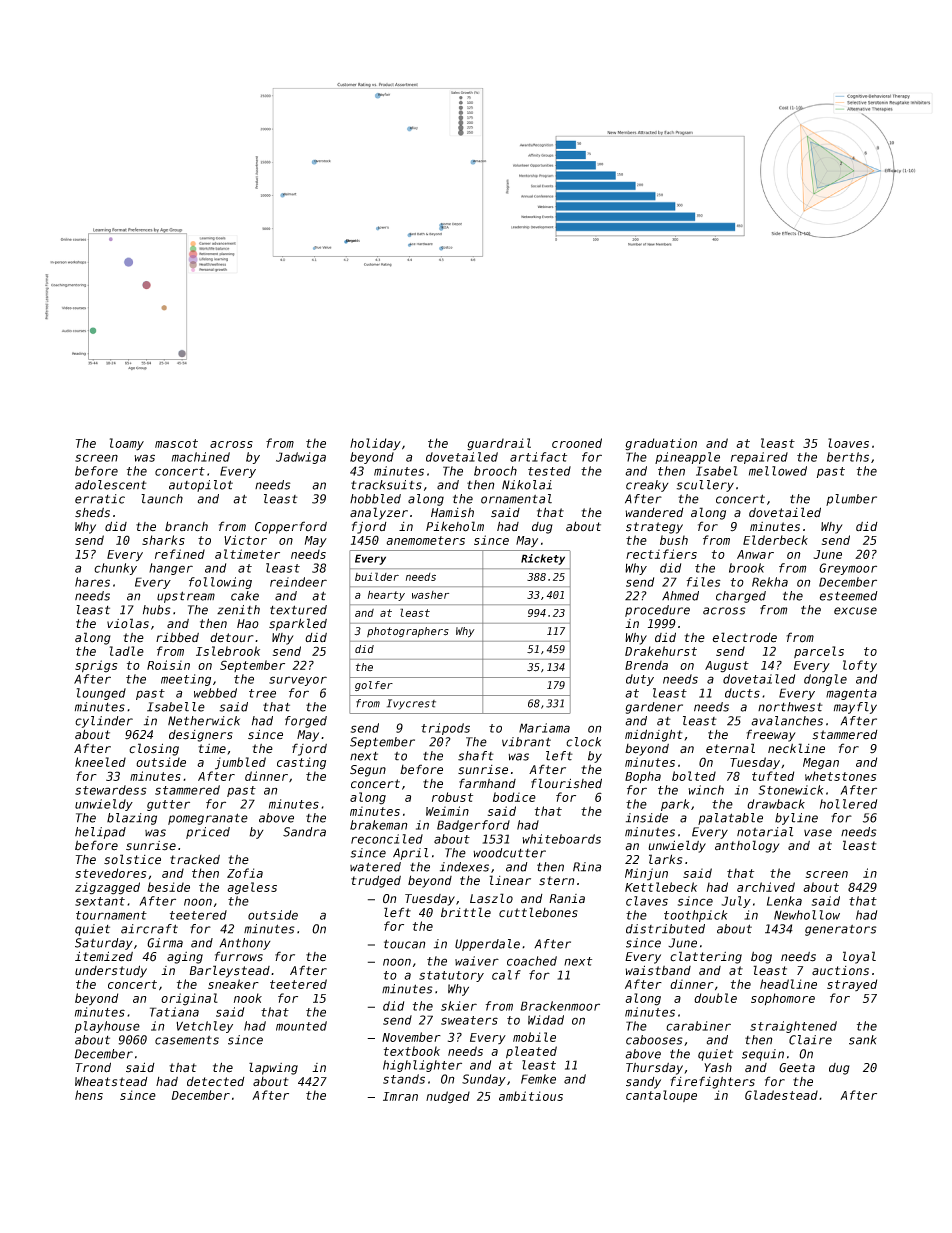  What do you see at coordinates (577, 443) in the image?
I see `crooned` at bounding box center [577, 443].
